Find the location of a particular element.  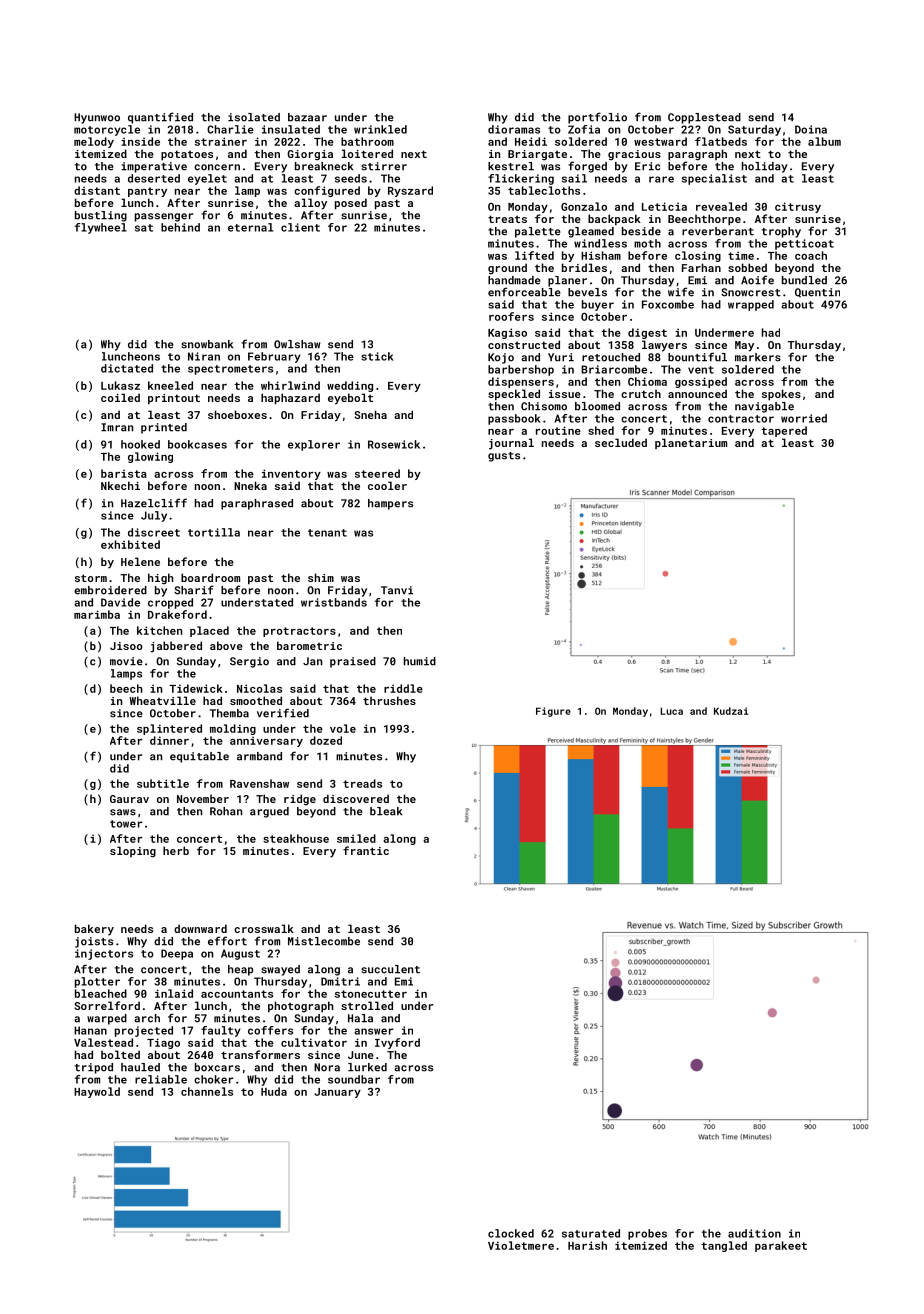

argued is located at coordinates (269, 812).
